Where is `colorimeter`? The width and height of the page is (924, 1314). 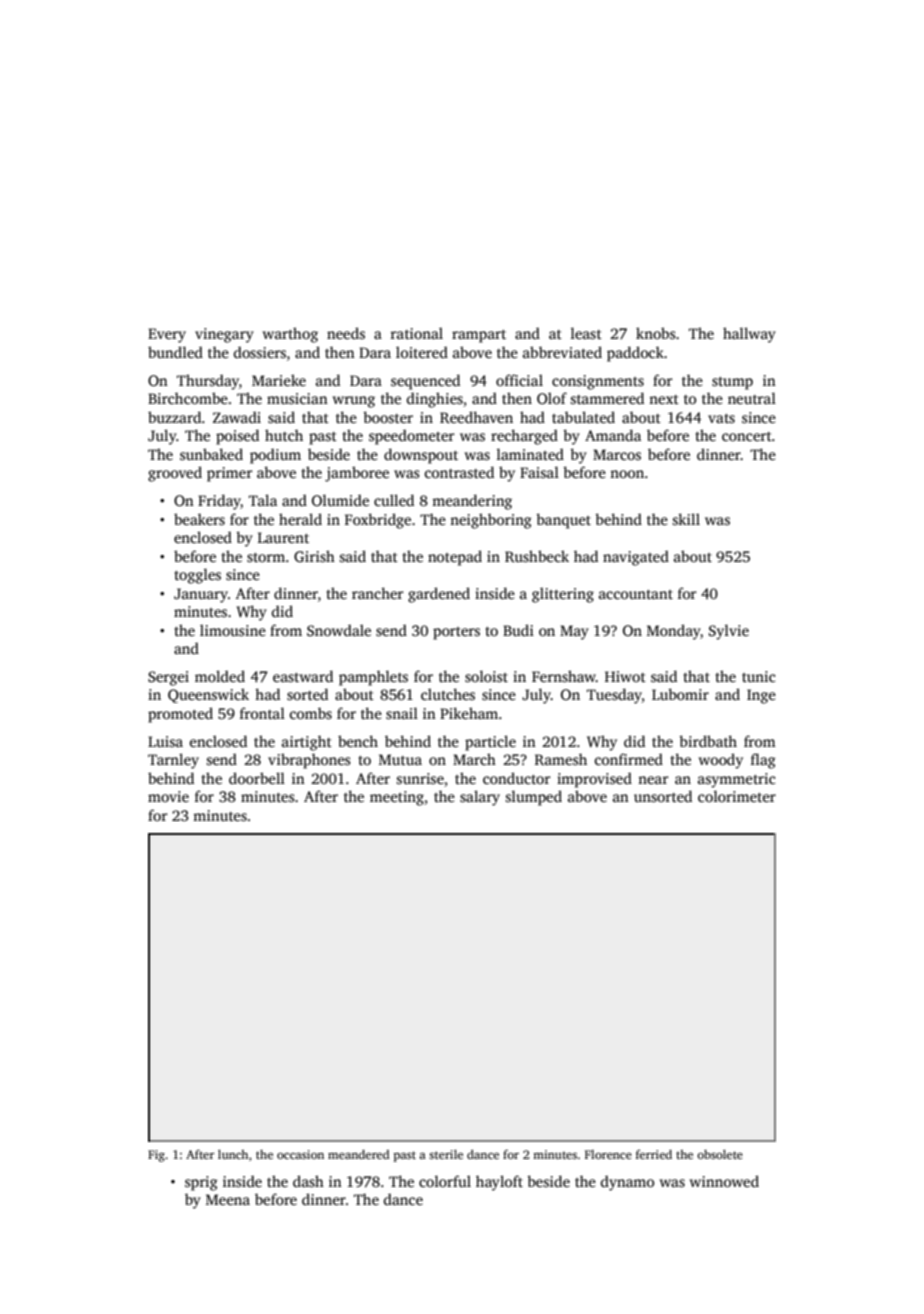 colorimeter is located at coordinates (737, 796).
